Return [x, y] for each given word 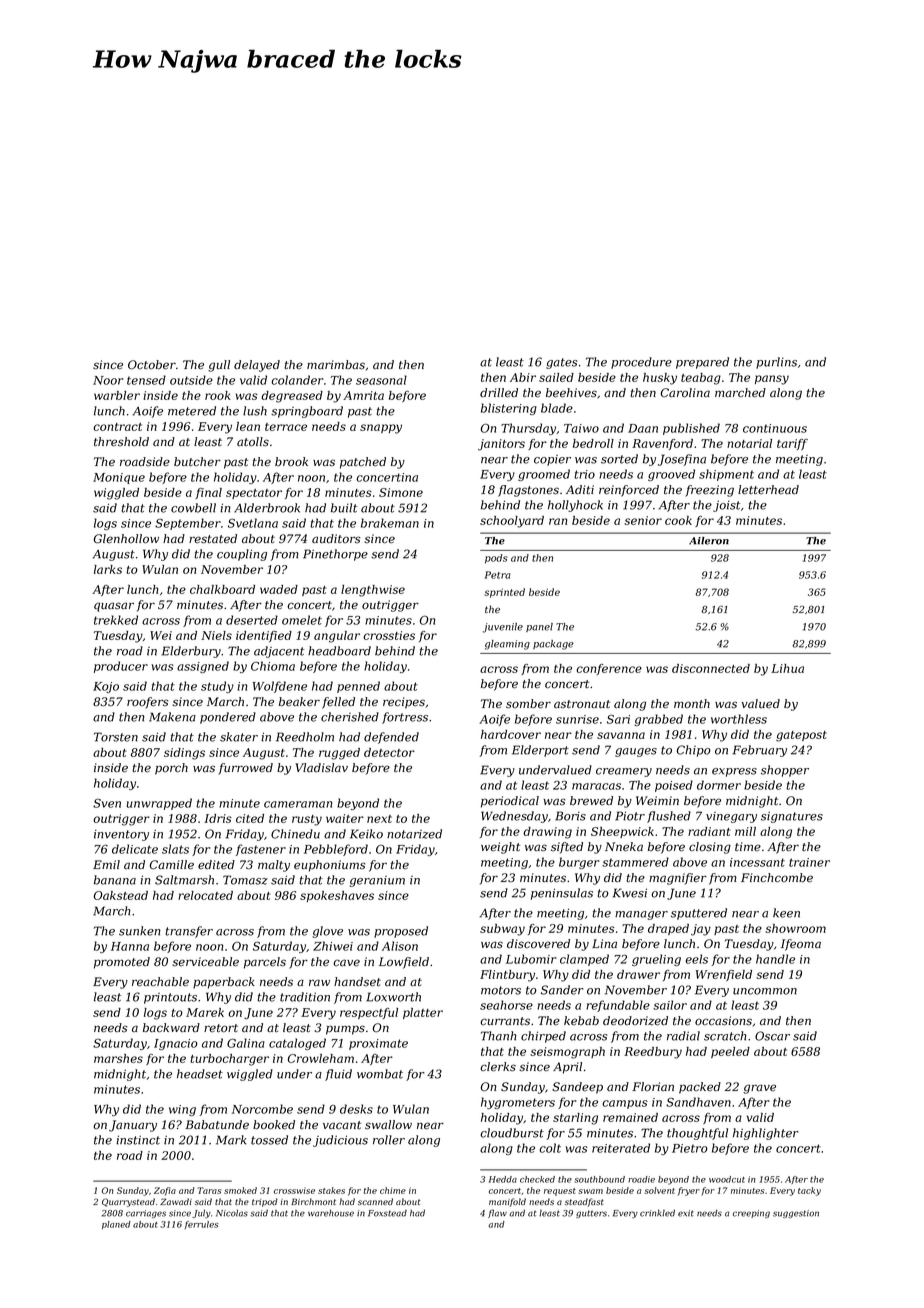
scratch [725, 1036]
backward [171, 1028]
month [692, 703]
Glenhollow [126, 539]
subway [502, 930]
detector [389, 752]
